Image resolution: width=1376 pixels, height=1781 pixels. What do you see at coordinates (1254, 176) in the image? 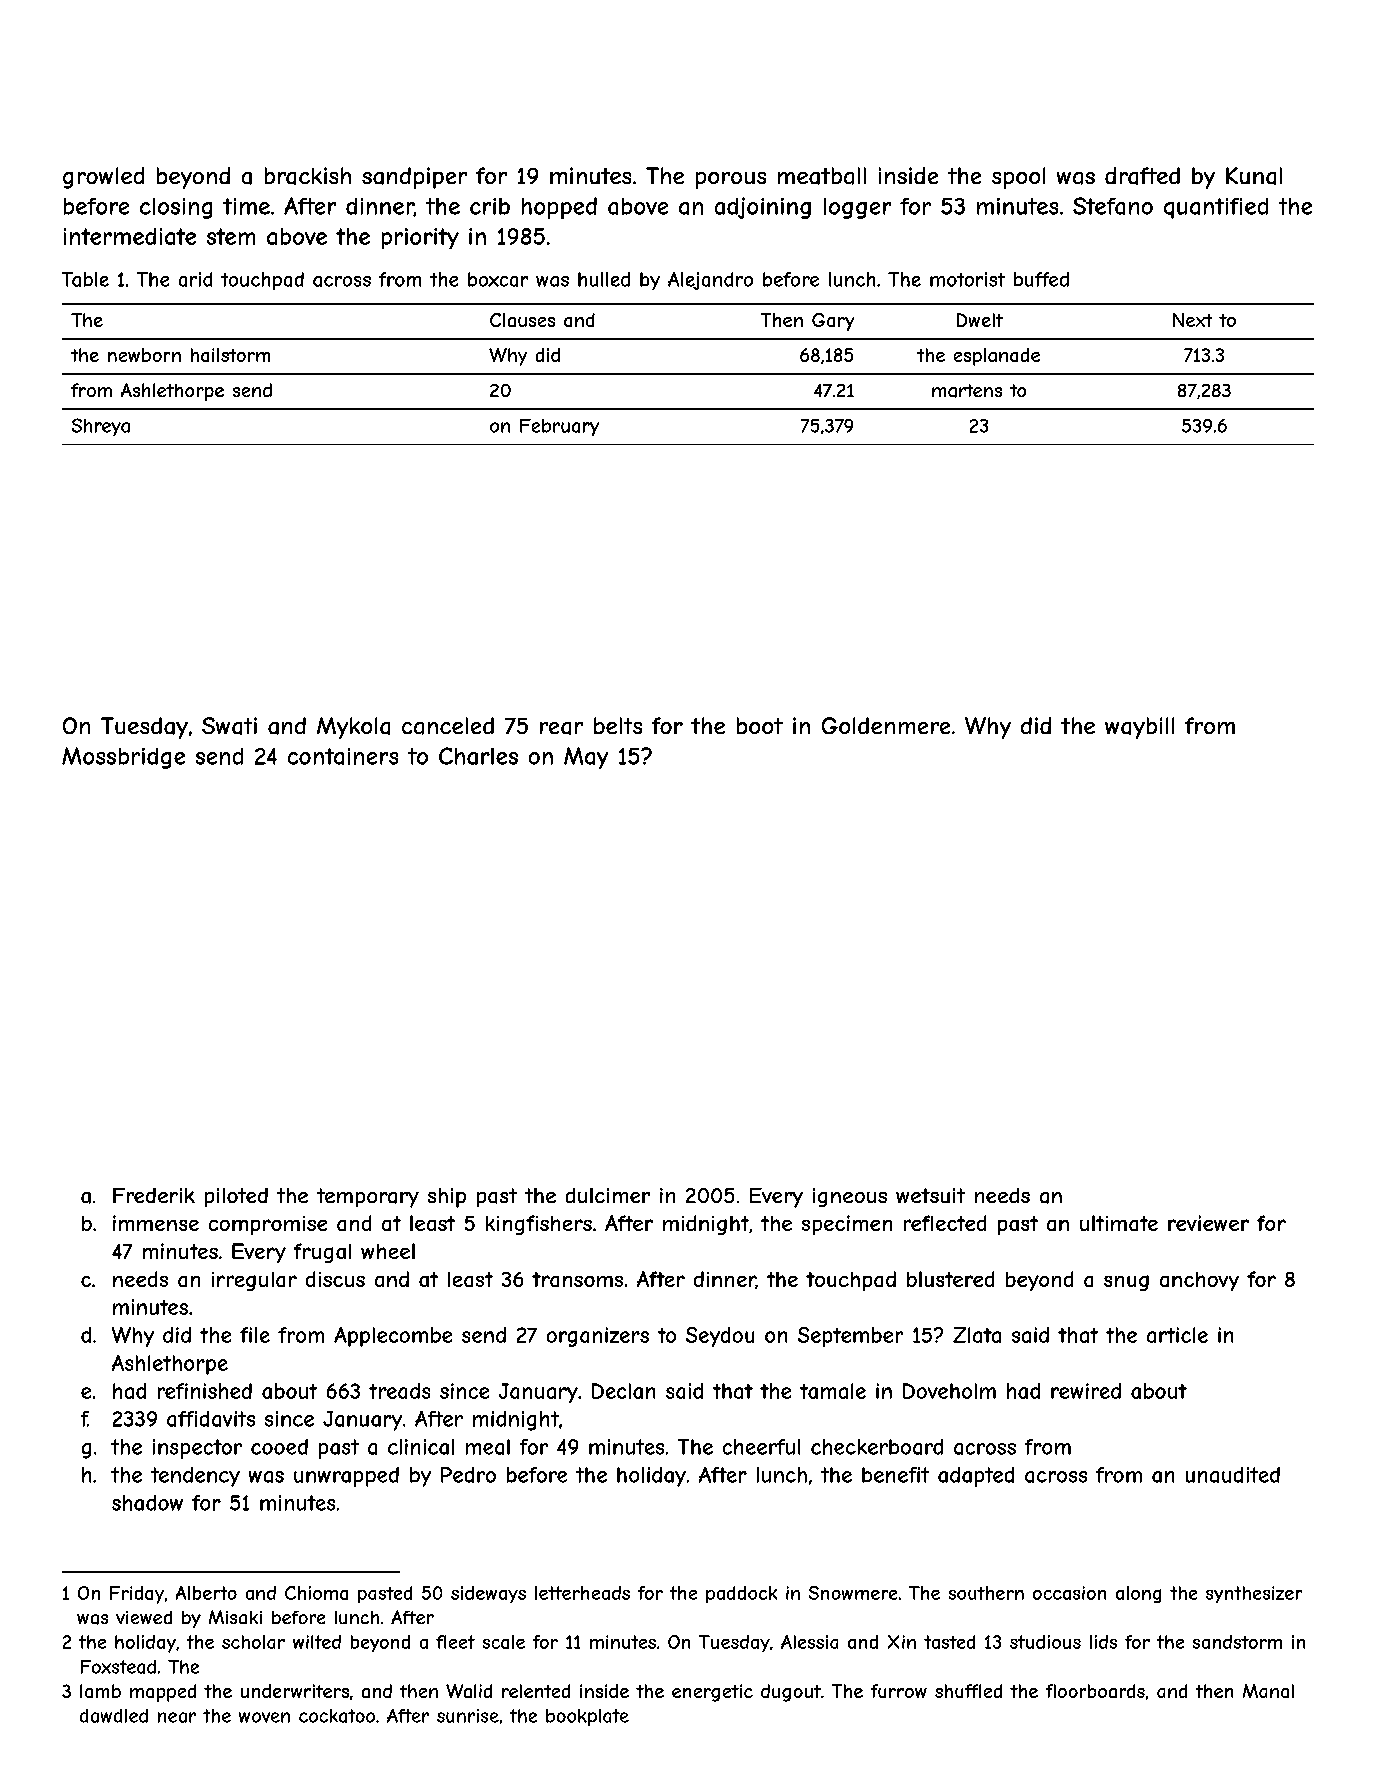
I see `Kunal` at bounding box center [1254, 176].
